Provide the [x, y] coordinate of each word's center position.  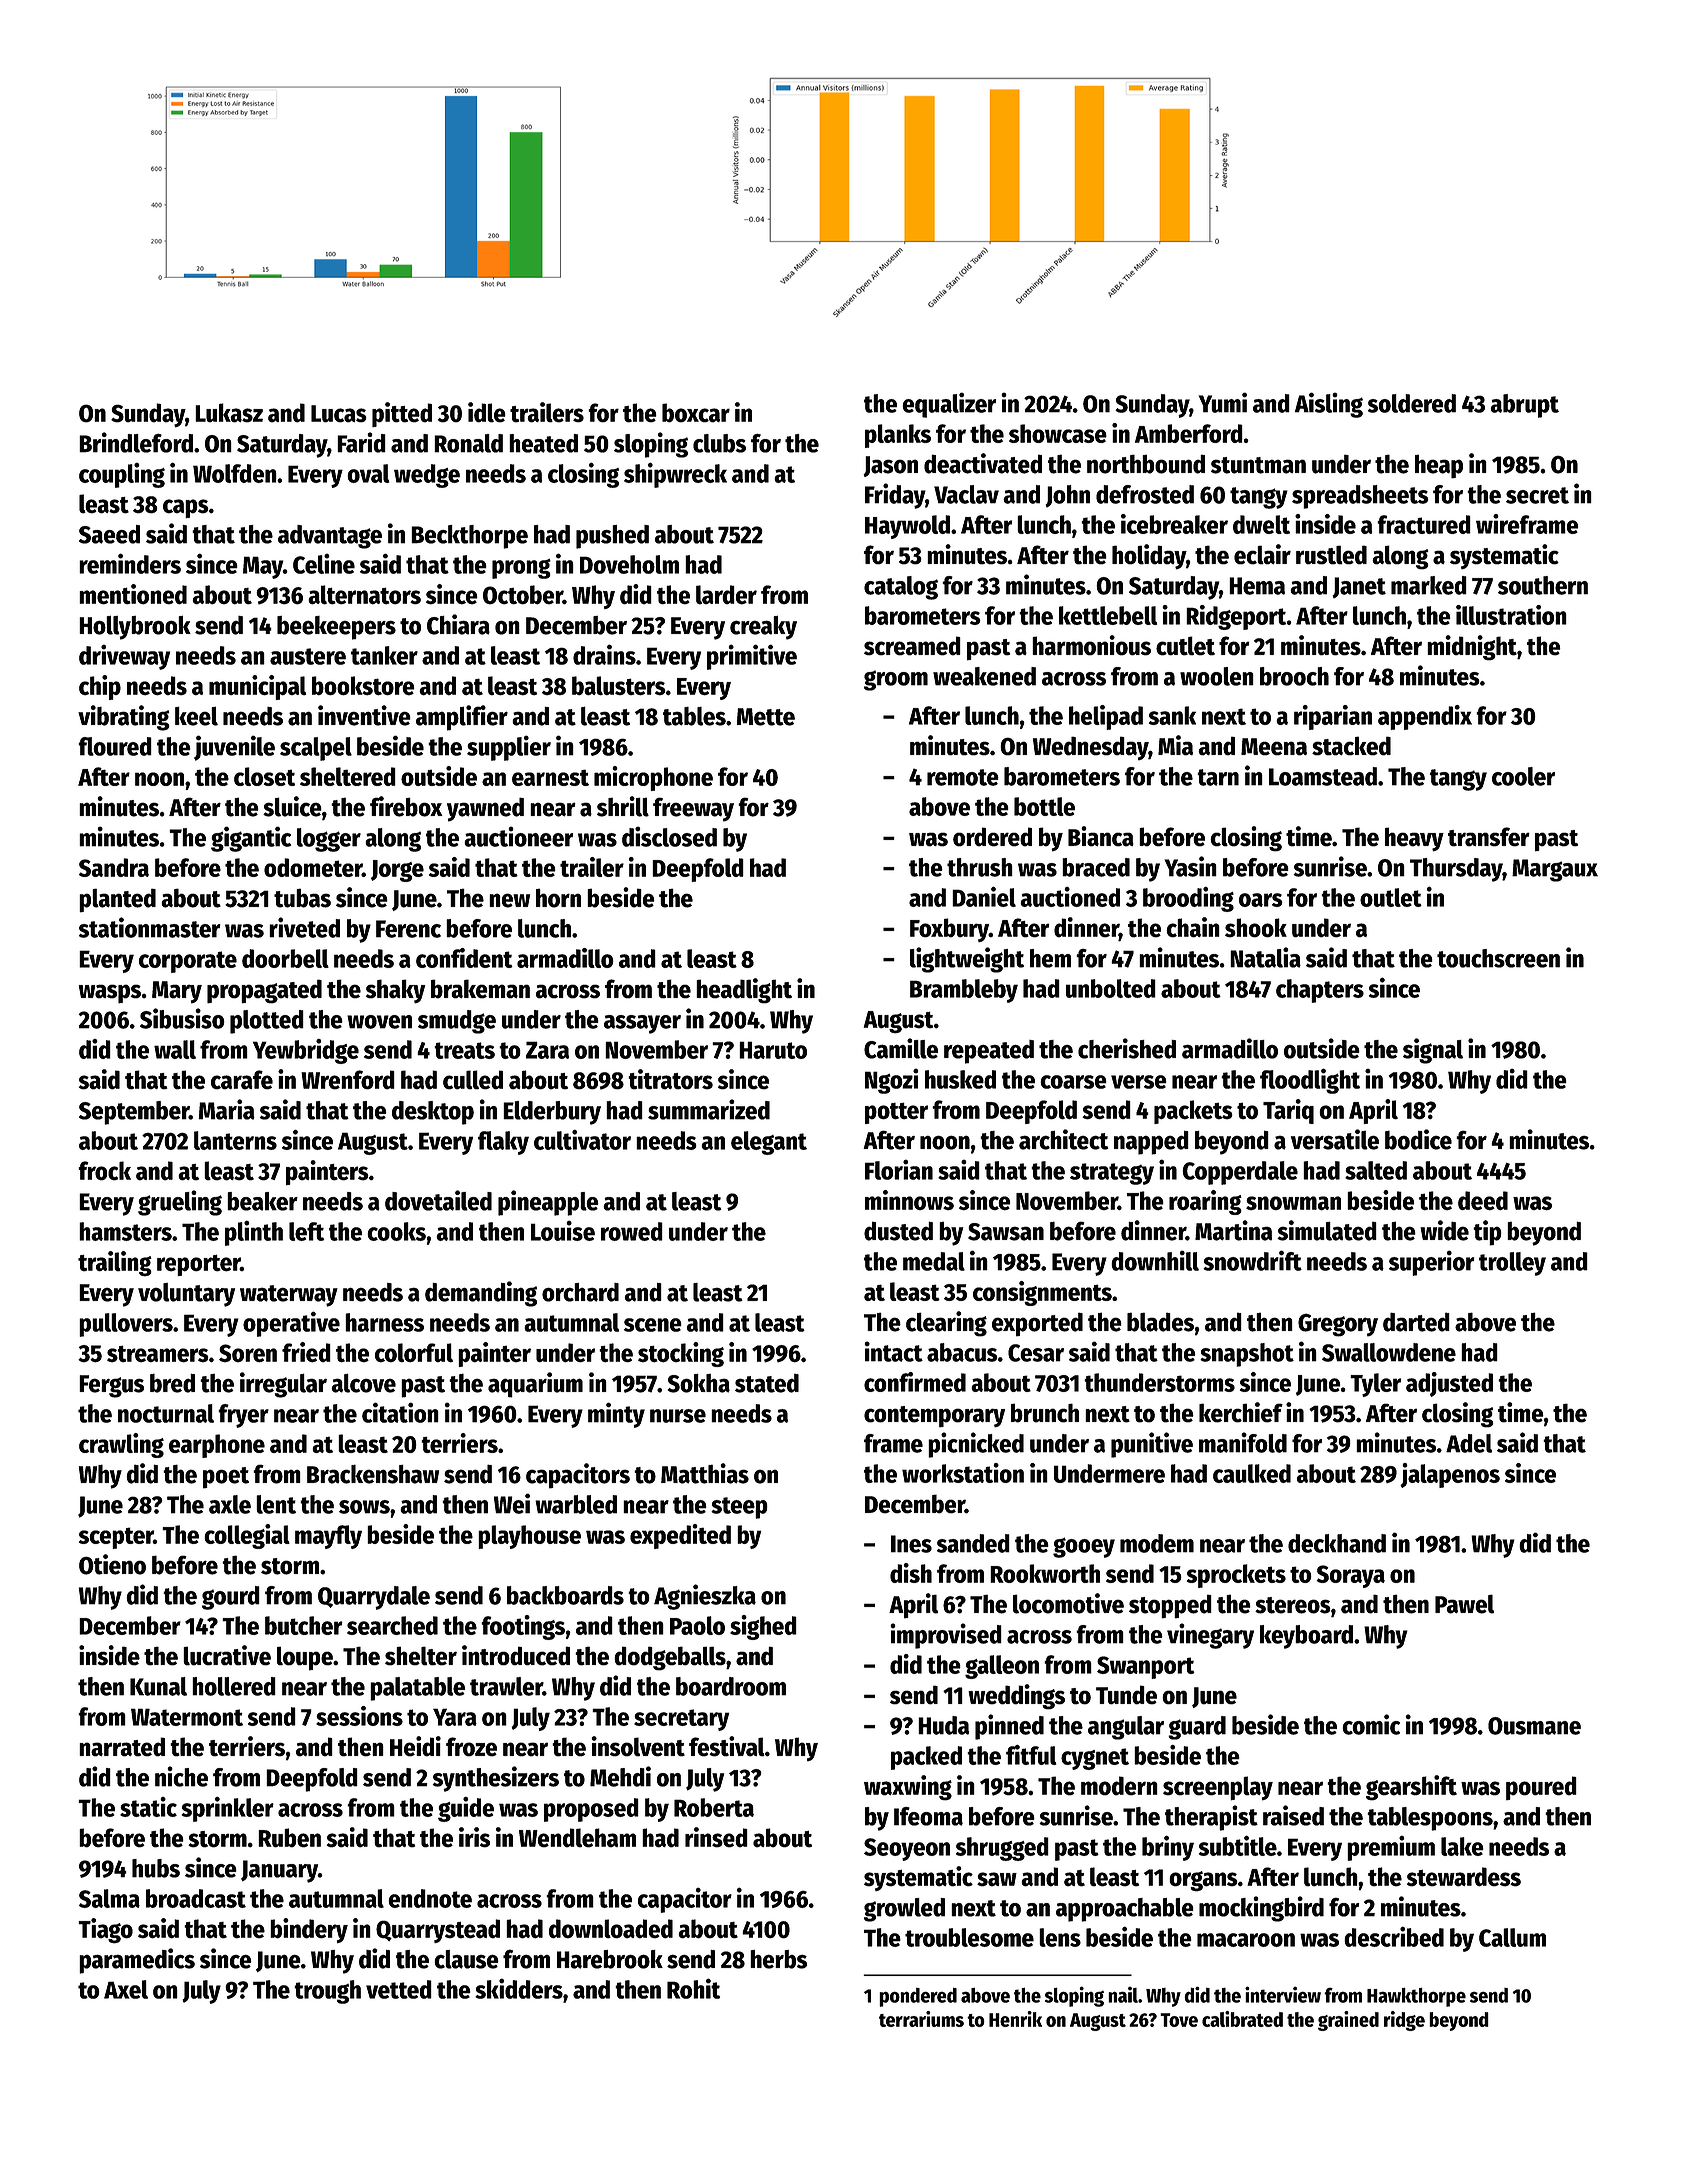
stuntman [1258, 465]
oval [368, 473]
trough [327, 1992]
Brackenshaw [373, 1474]
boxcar [696, 413]
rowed [632, 1231]
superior [1432, 1263]
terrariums [921, 2019]
